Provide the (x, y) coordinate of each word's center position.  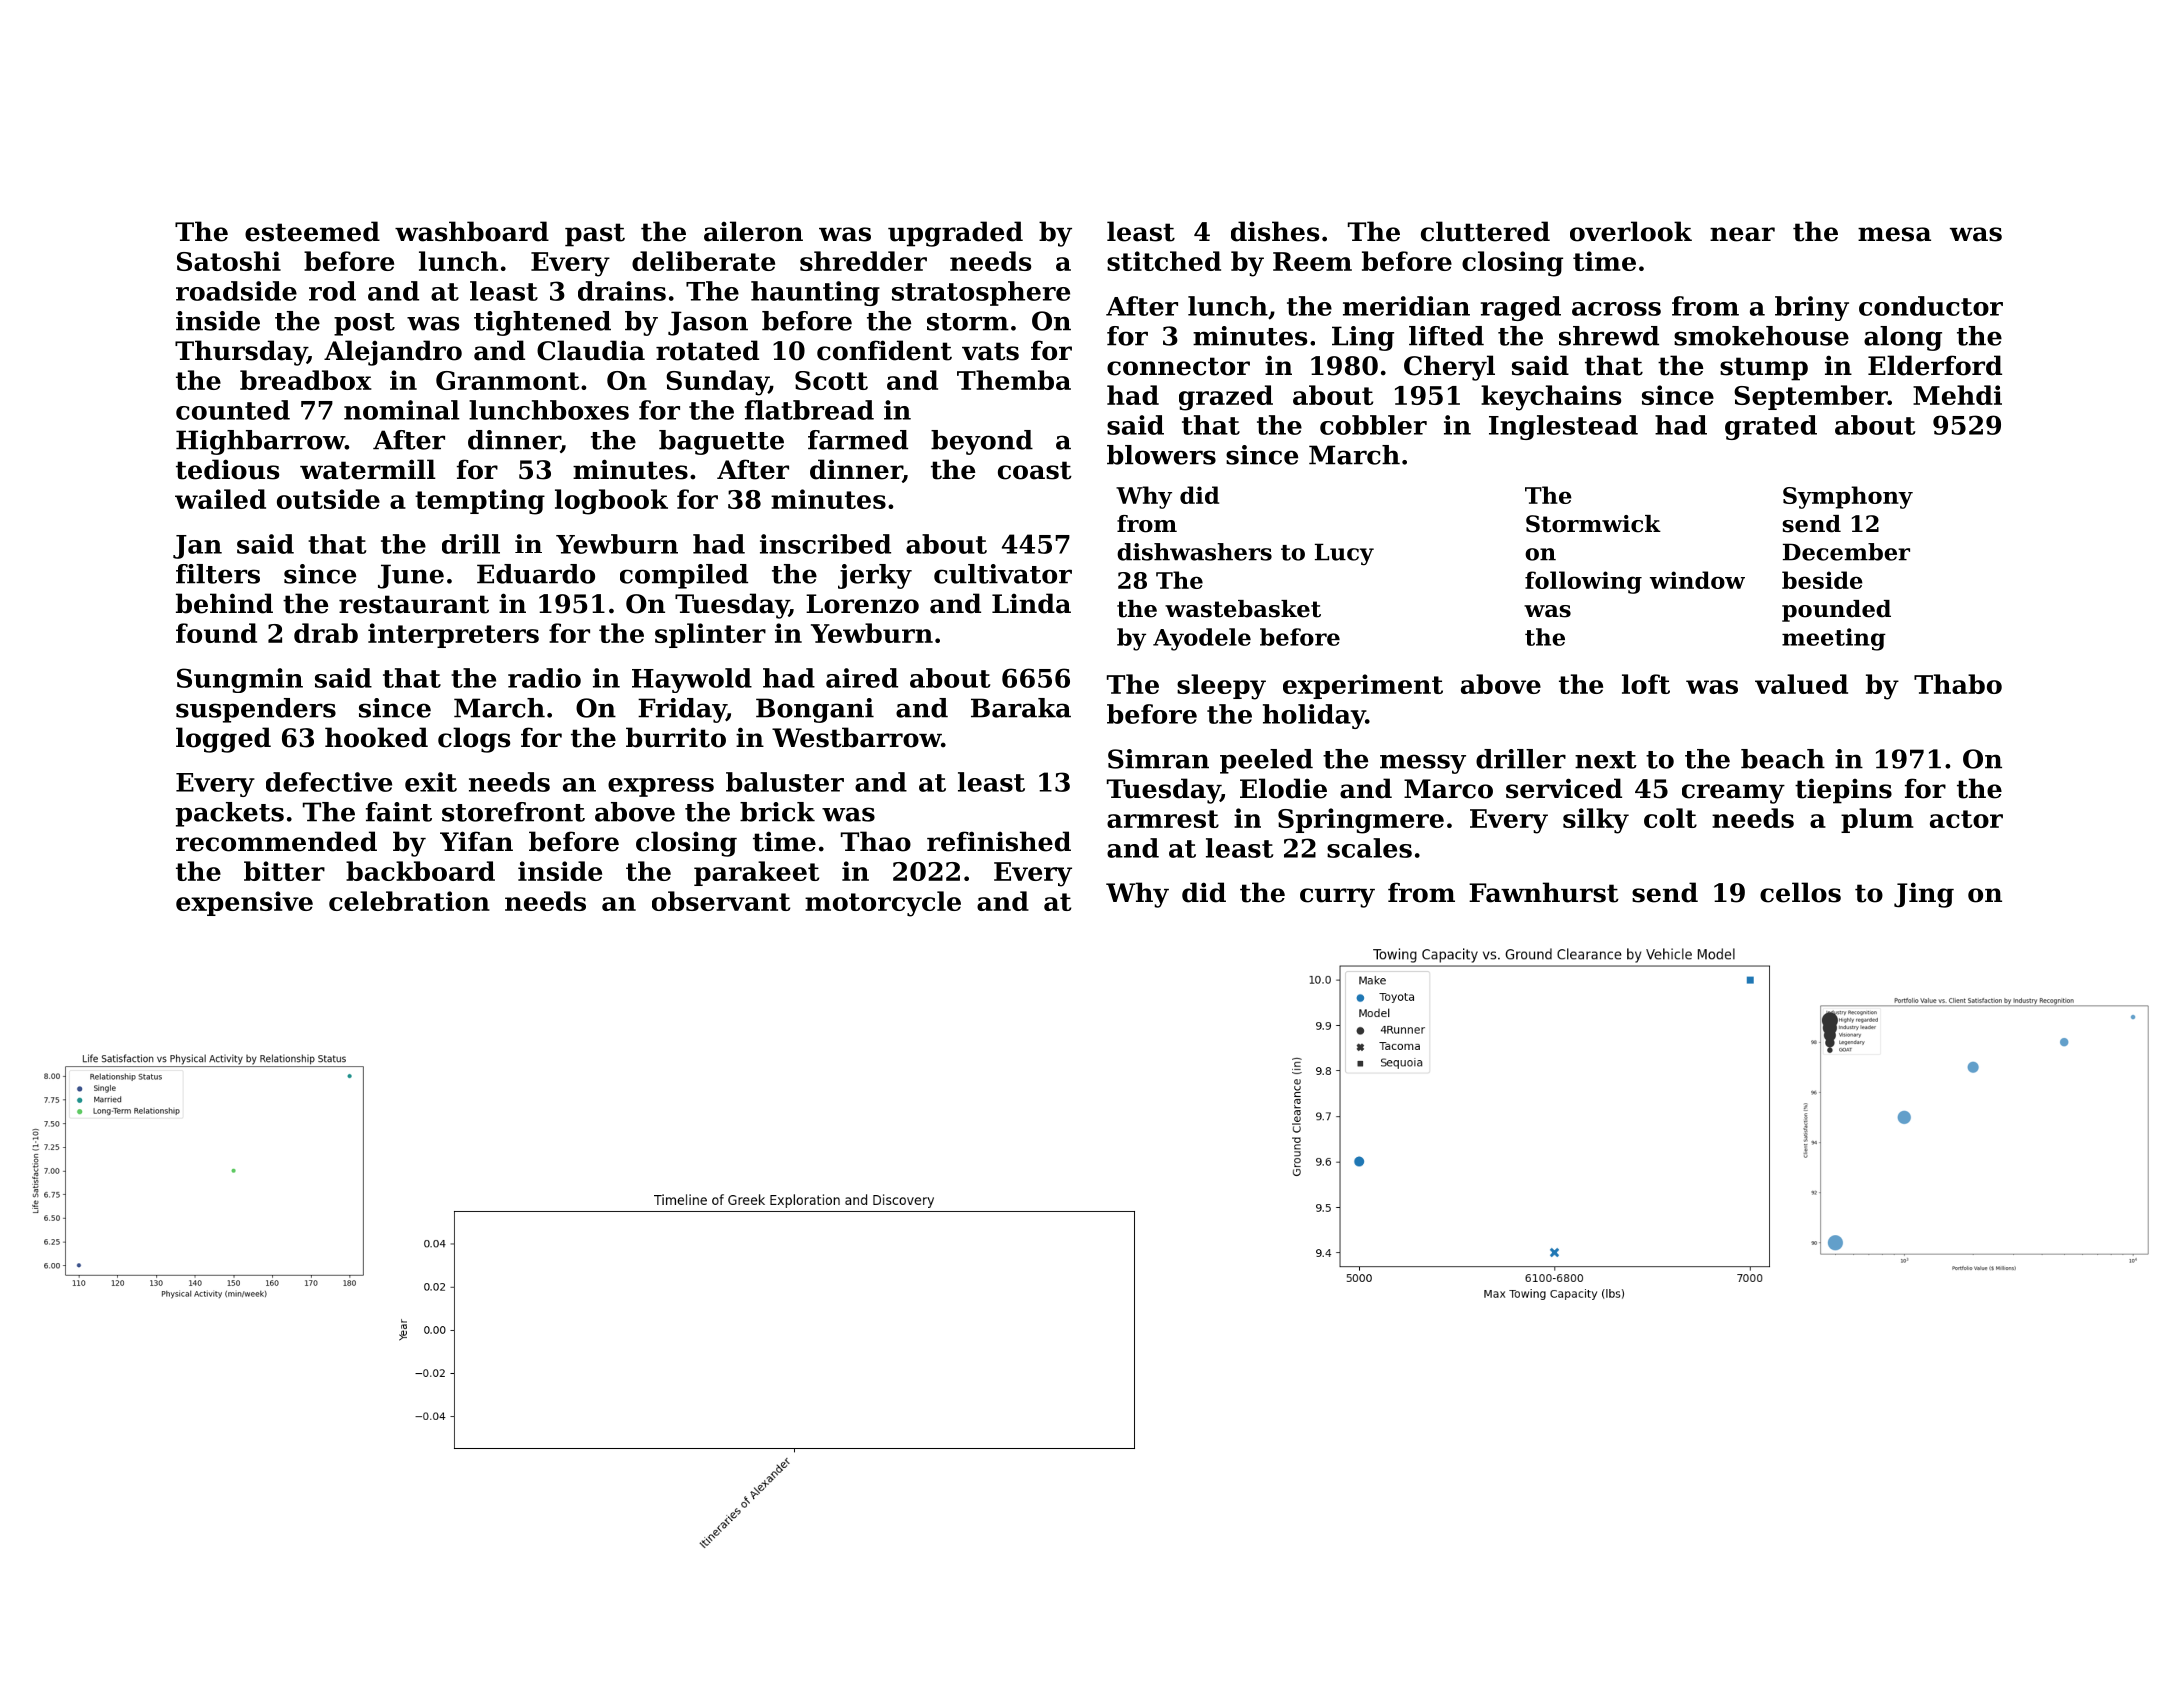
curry (1337, 898)
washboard (472, 231)
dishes (1275, 231)
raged (1521, 308)
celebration (409, 901)
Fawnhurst (1544, 892)
